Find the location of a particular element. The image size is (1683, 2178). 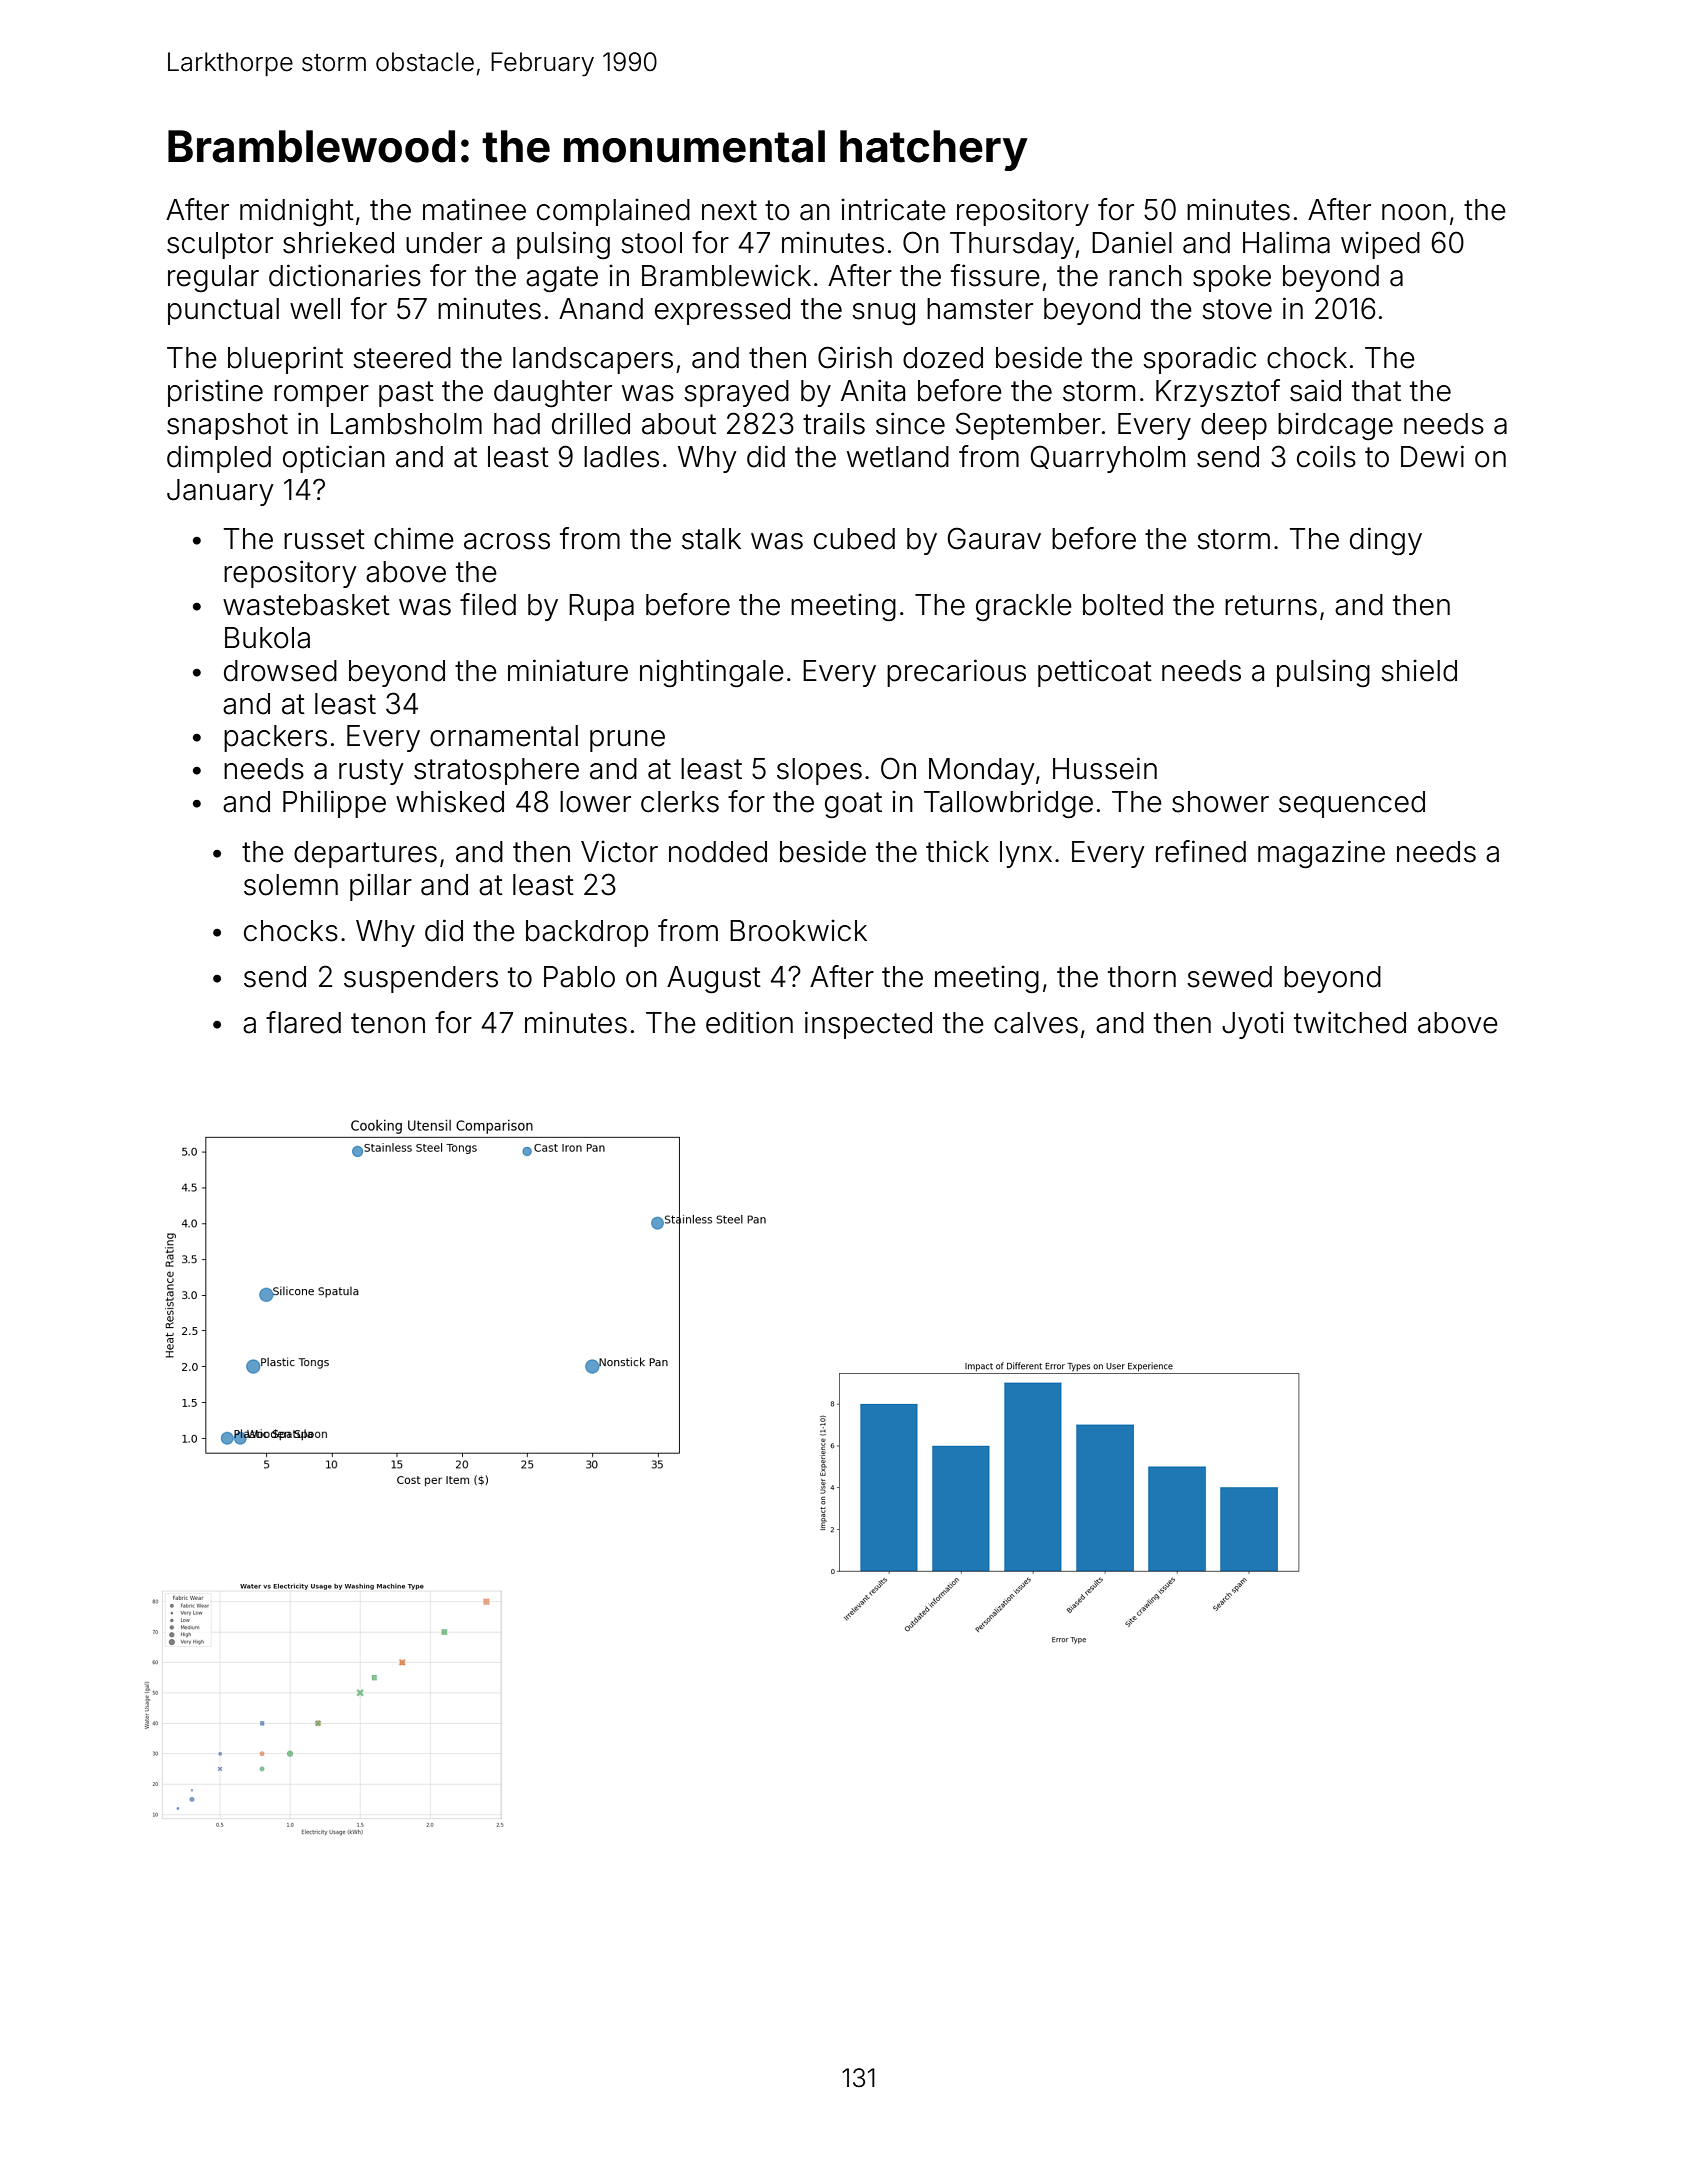

stove is located at coordinates (1237, 309).
